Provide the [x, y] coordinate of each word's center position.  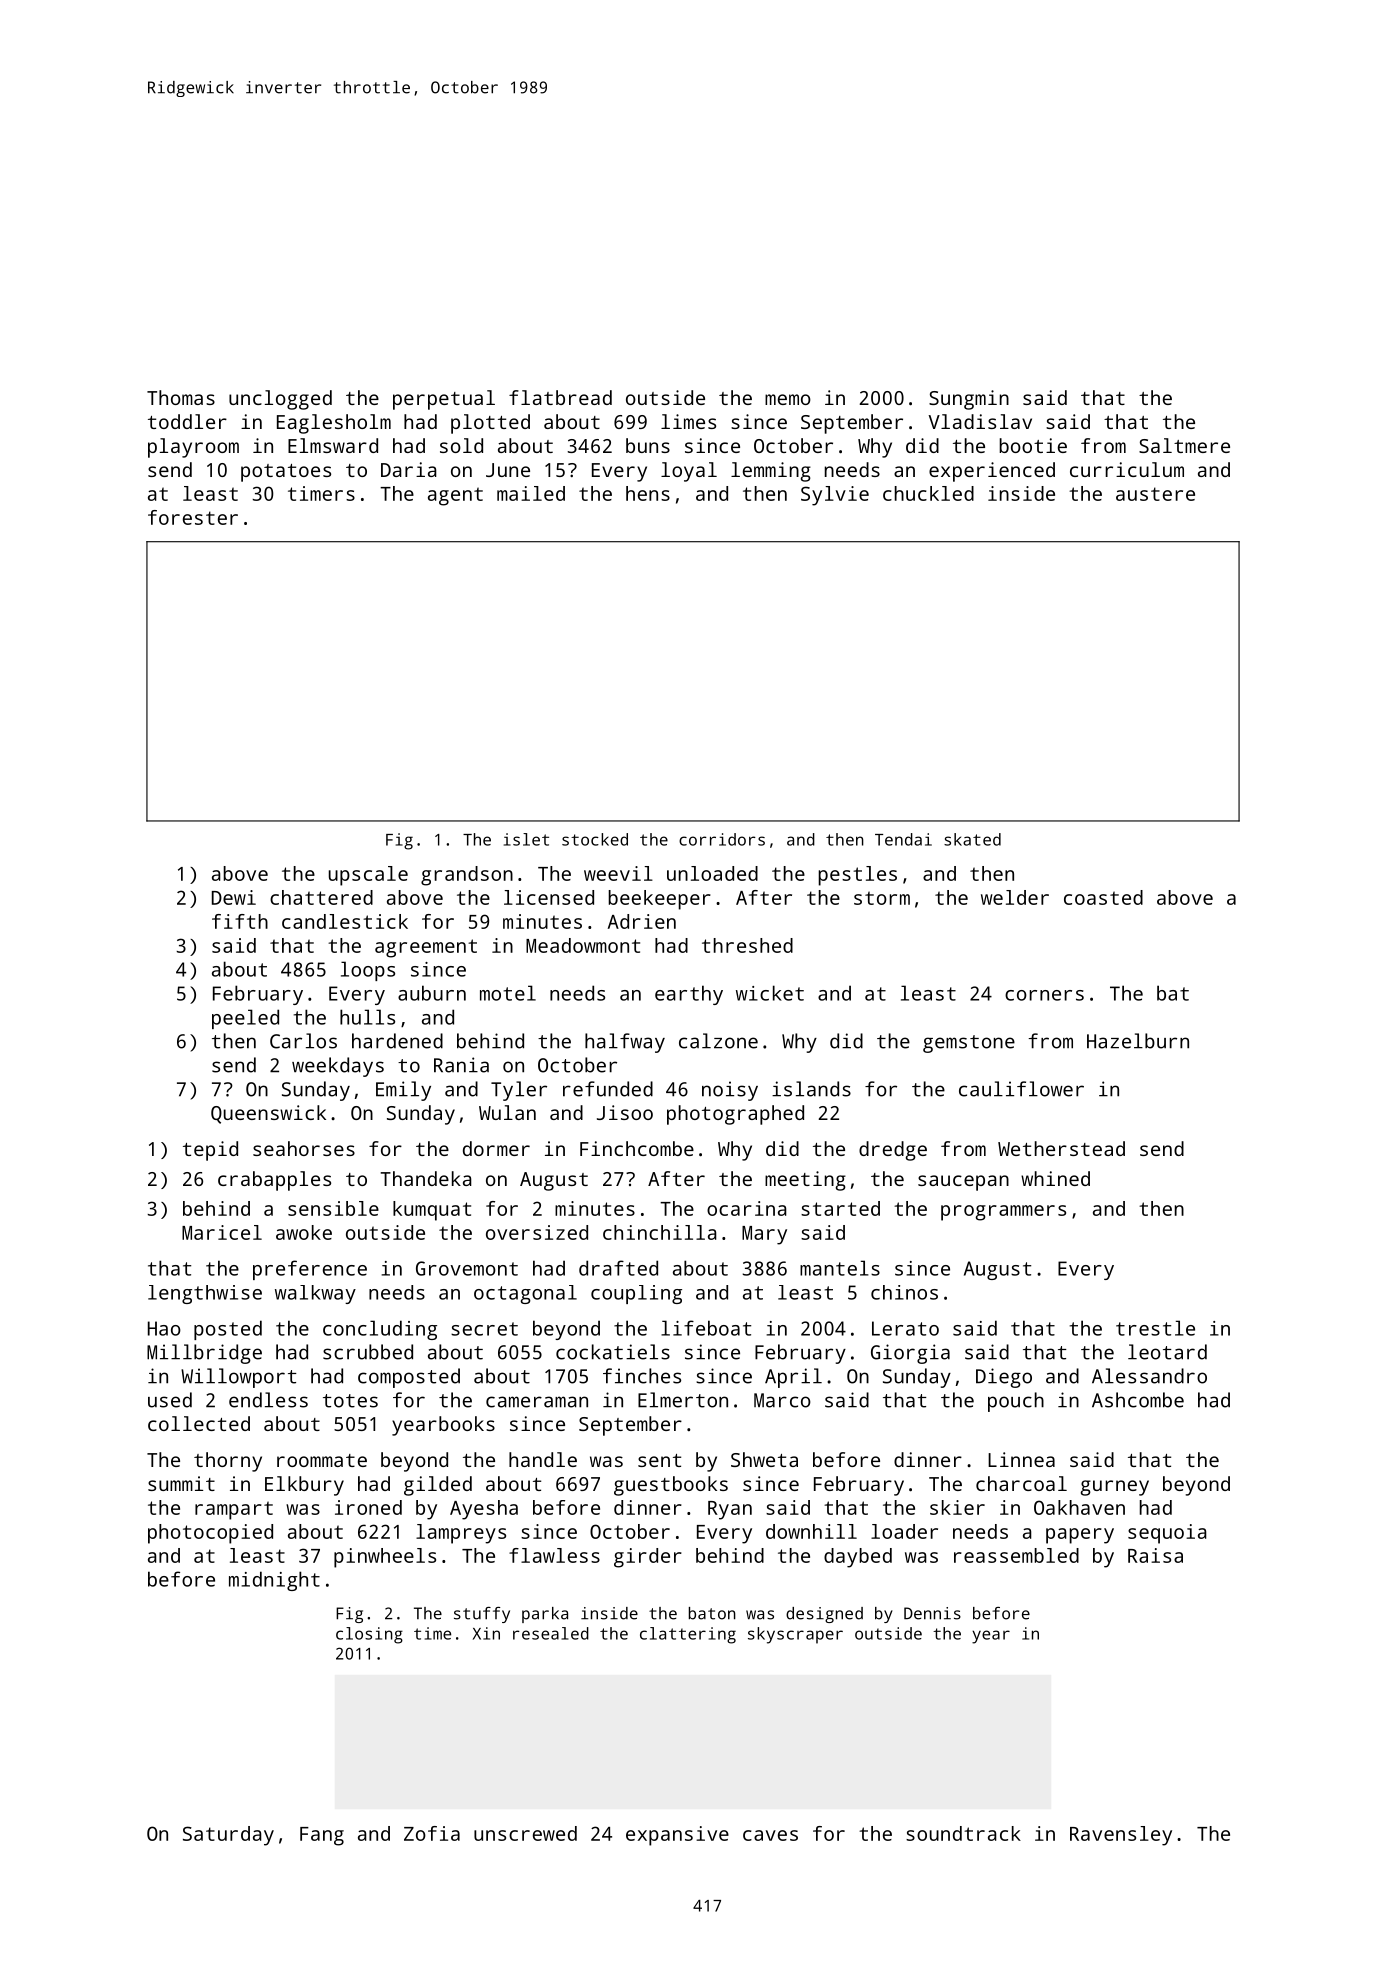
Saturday [228, 1836]
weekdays [338, 1067]
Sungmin [969, 400]
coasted [1103, 897]
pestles [857, 876]
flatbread [560, 397]
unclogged [280, 400]
